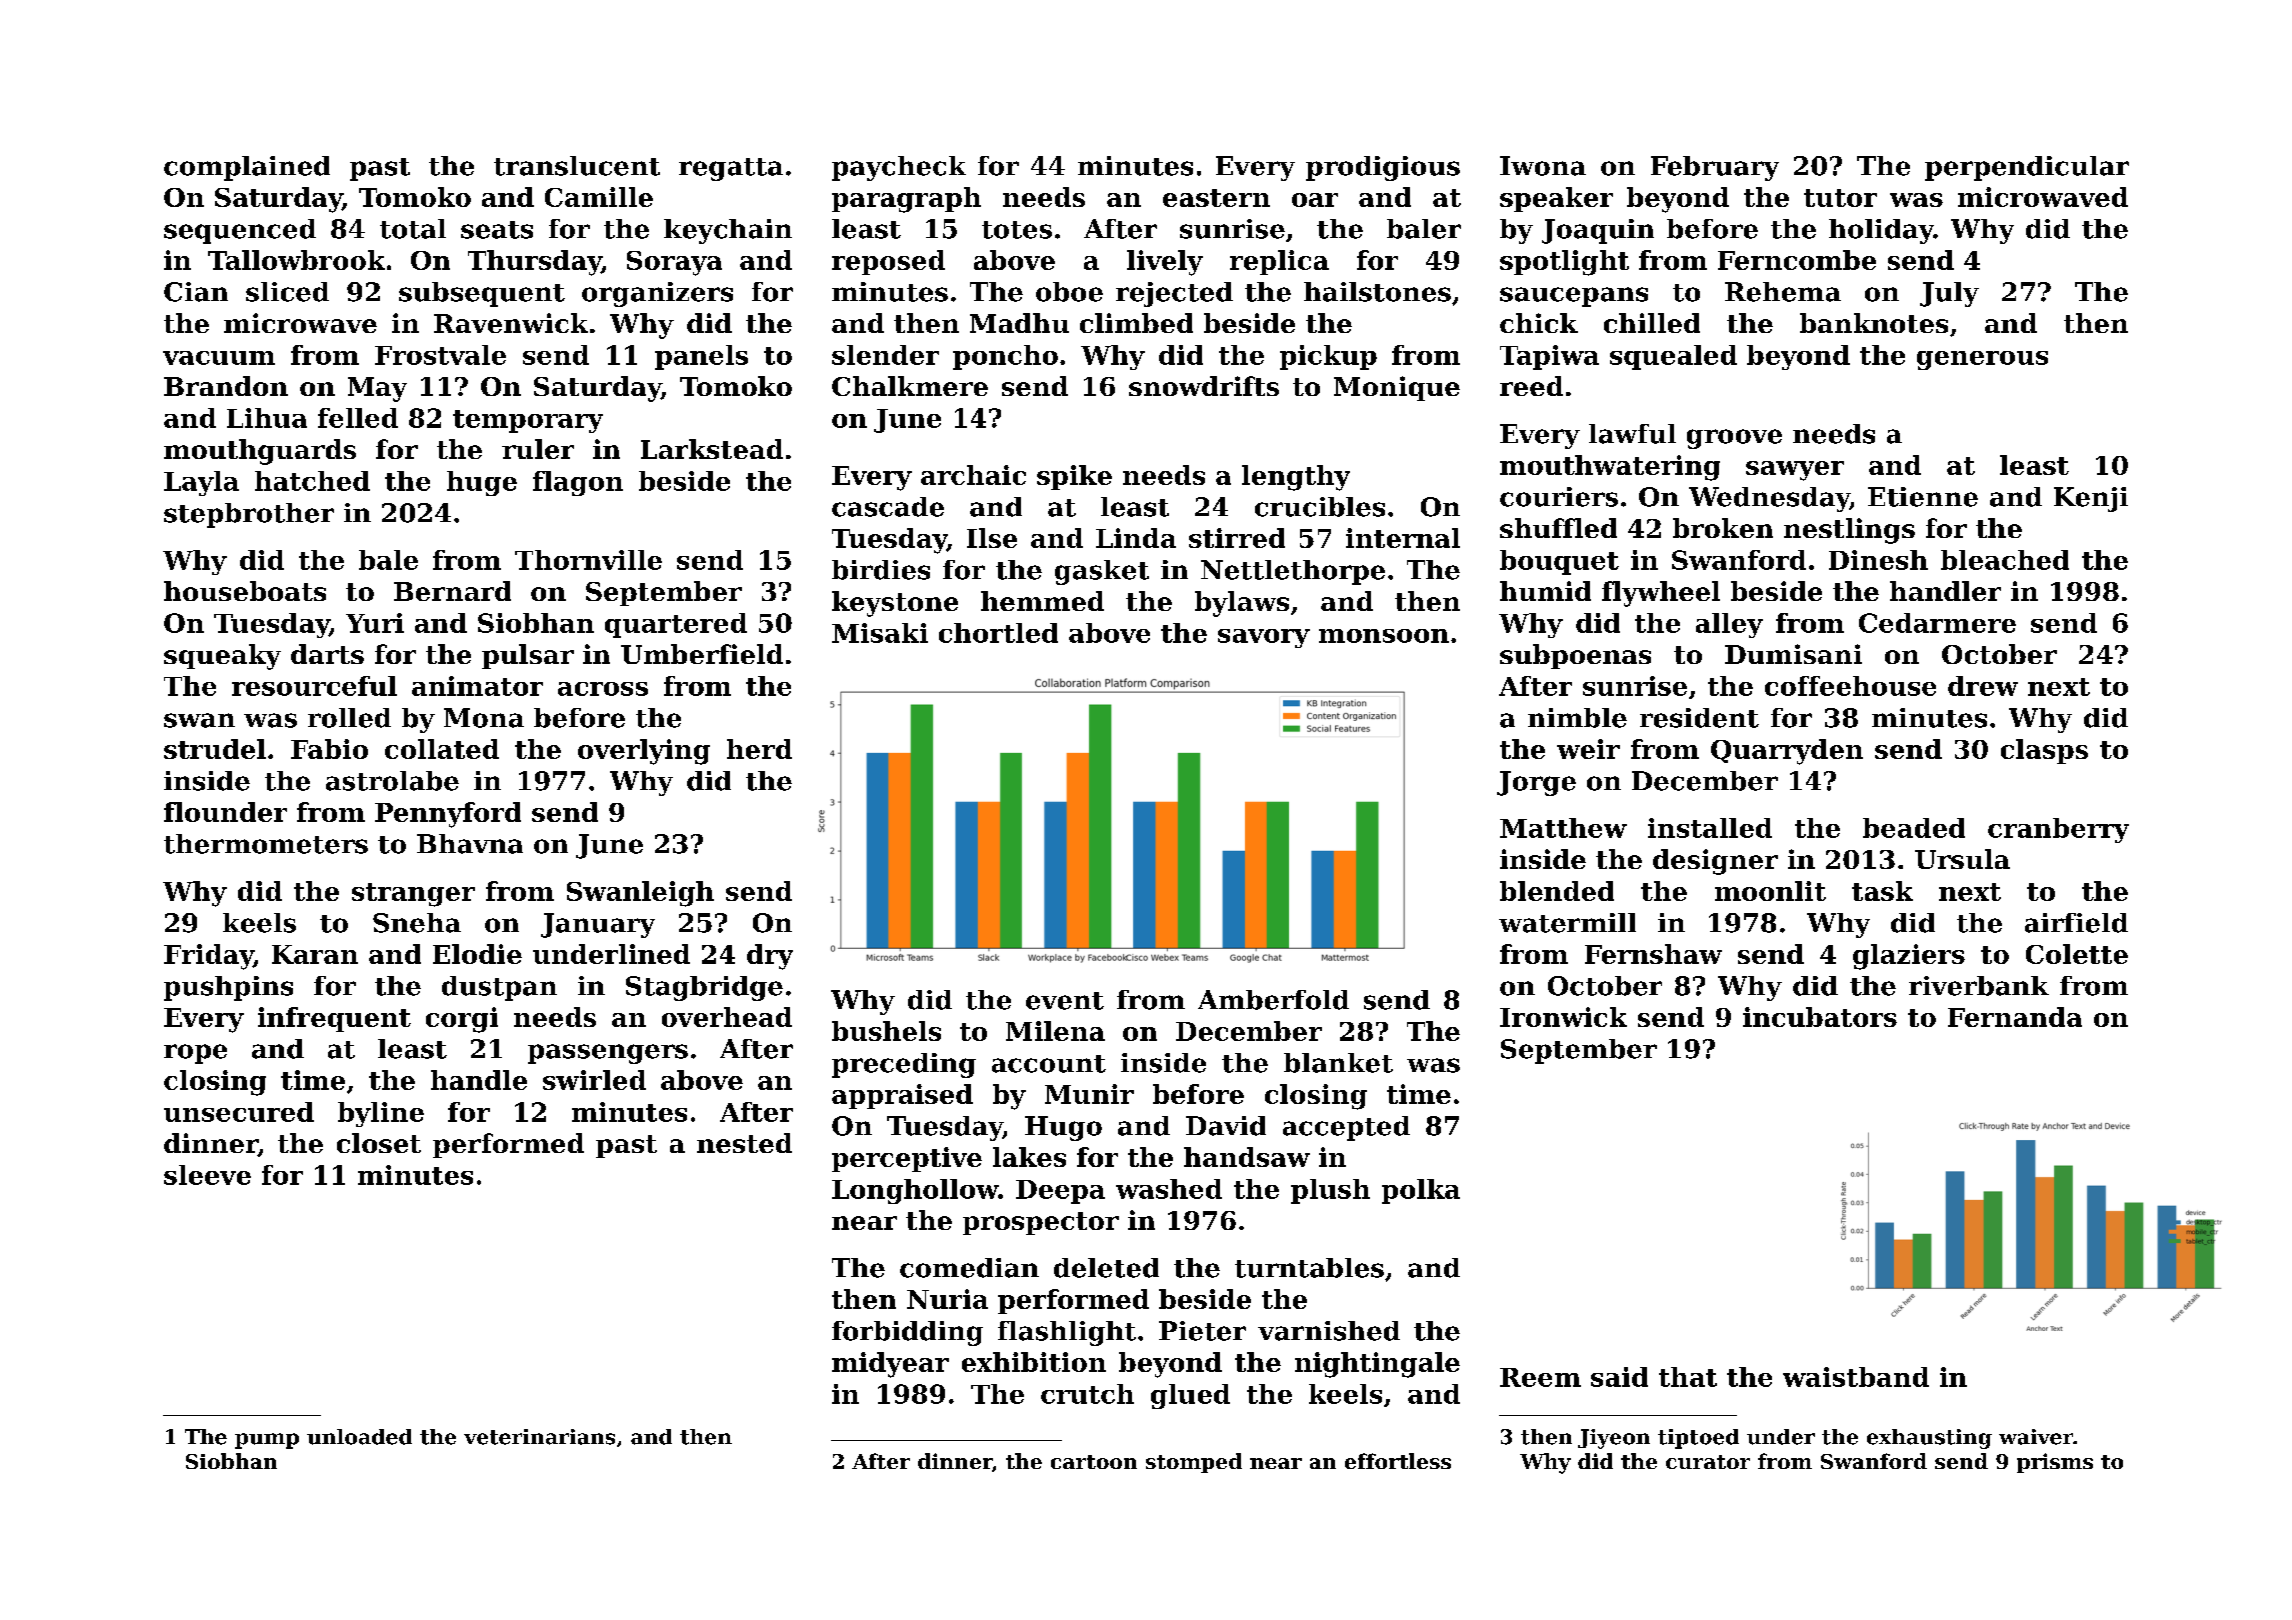 This screenshot has height=1620, width=2292. Describe the element at coordinates (1543, 166) in the screenshot. I see `Iwona` at that location.
